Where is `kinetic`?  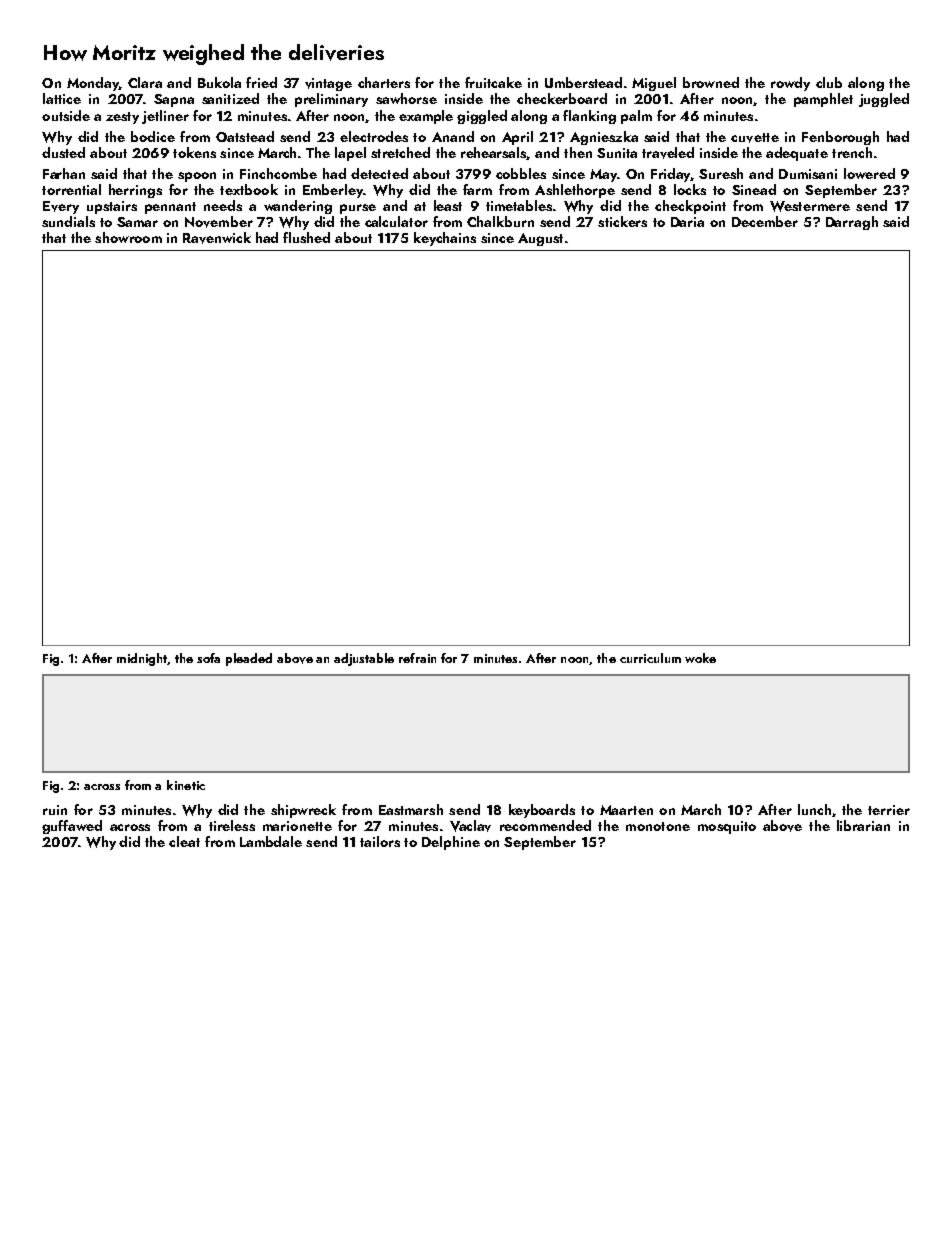
kinetic is located at coordinates (186, 785).
